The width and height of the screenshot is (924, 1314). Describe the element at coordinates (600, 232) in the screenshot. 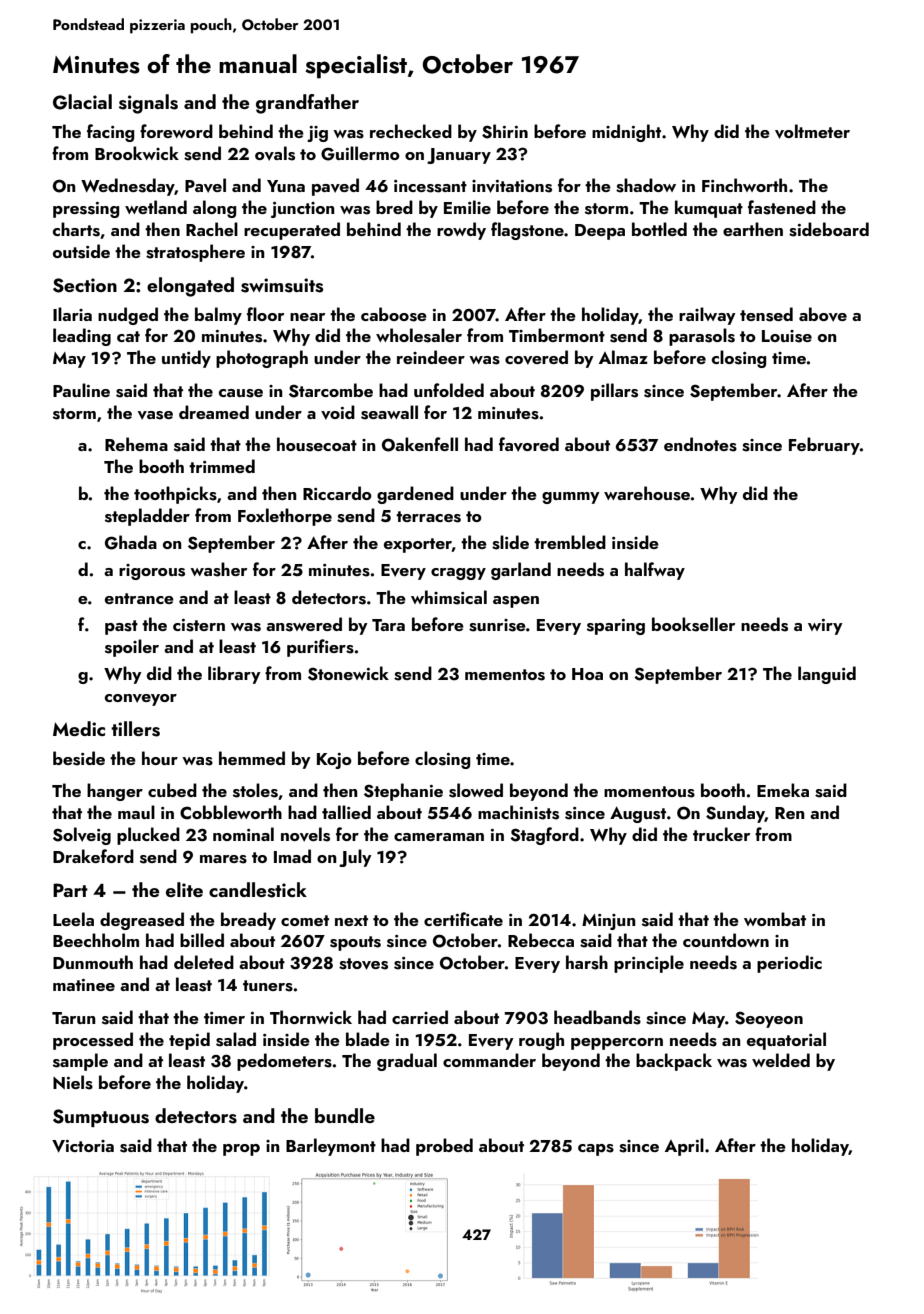

I see `Deepa` at that location.
